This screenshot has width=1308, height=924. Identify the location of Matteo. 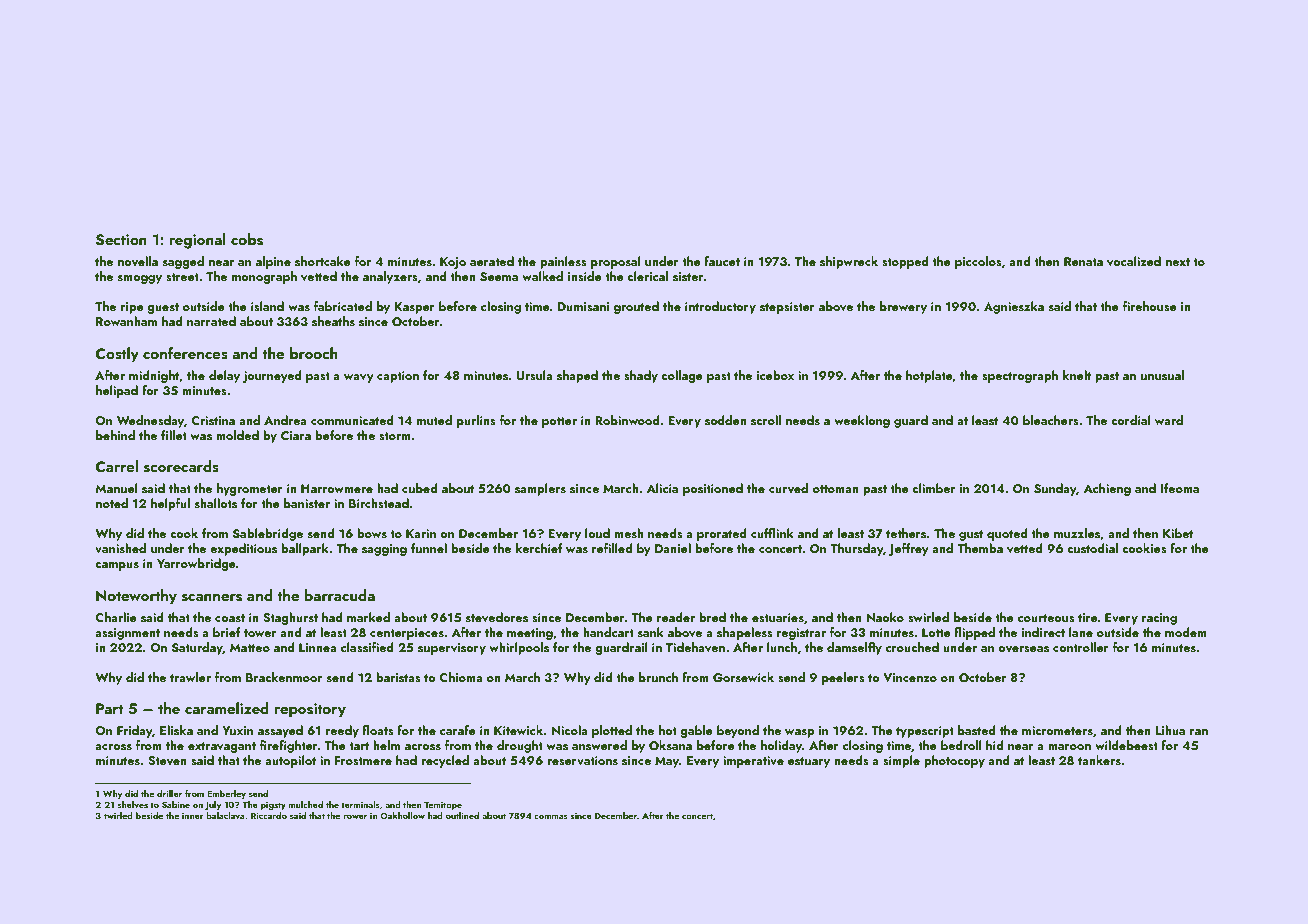
(250, 647).
